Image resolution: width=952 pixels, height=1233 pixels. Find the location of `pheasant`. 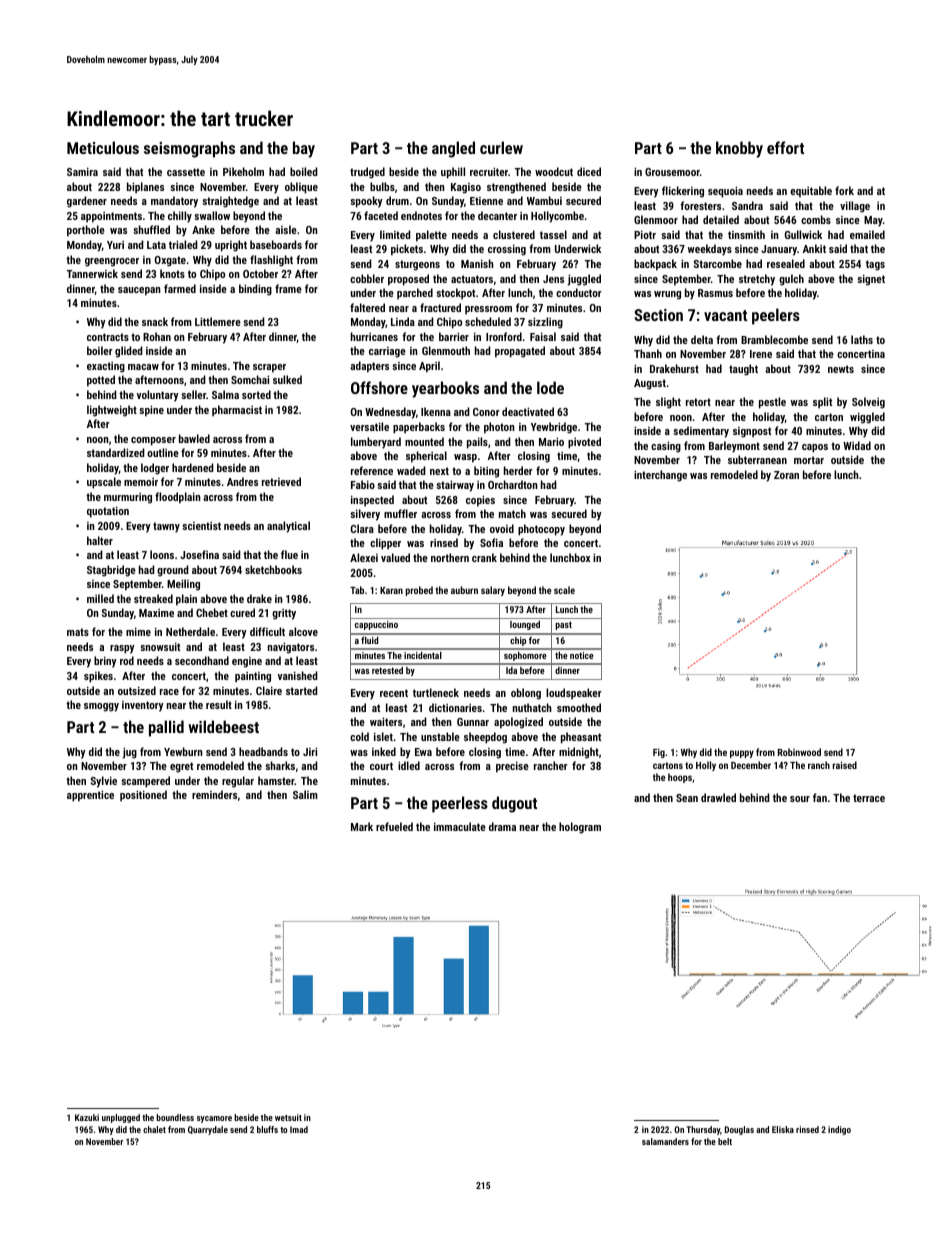

pheasant is located at coordinates (581, 738).
